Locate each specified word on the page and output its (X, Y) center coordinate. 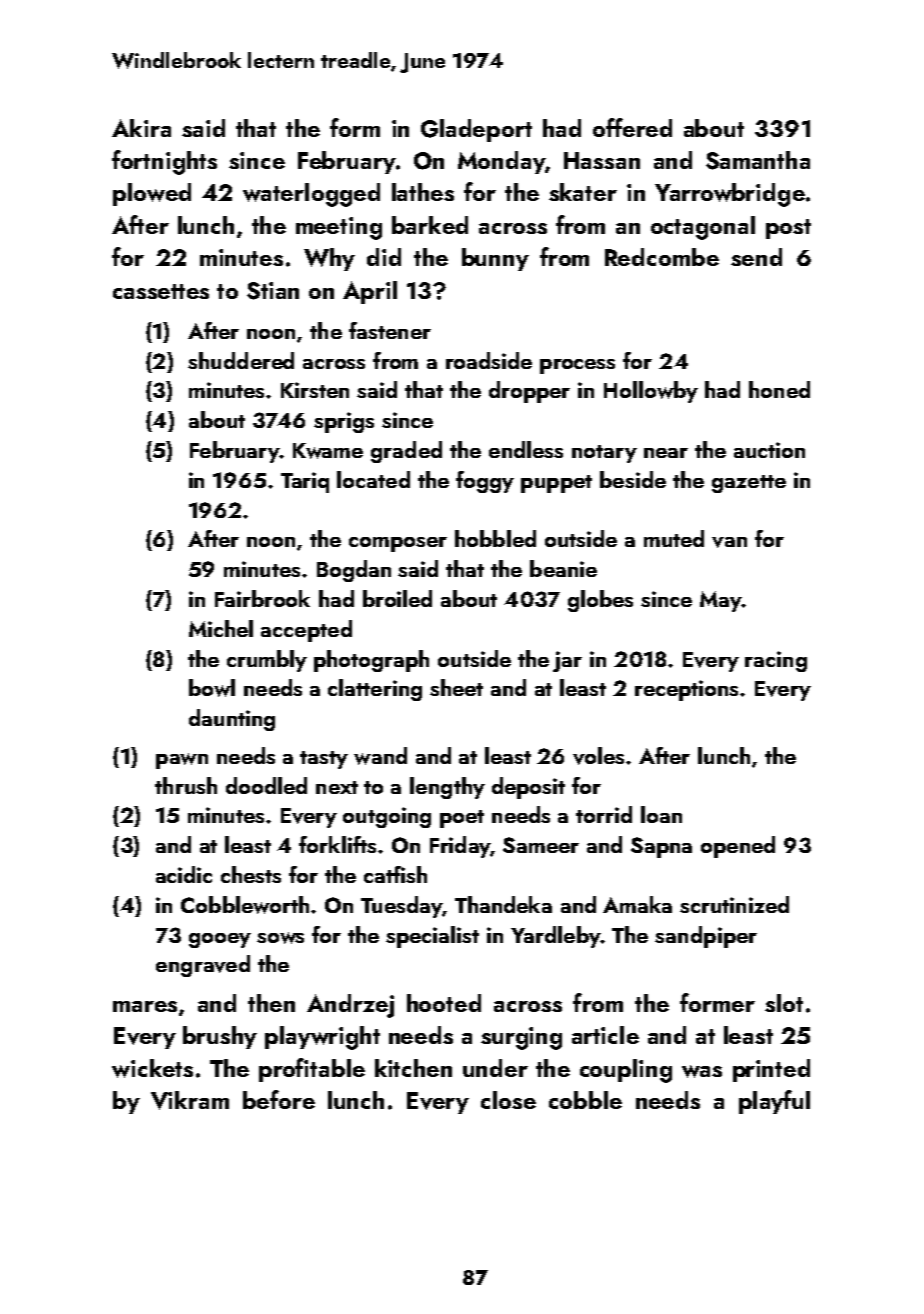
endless (526, 449)
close (508, 1100)
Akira (141, 128)
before (279, 1099)
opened (738, 847)
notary (604, 454)
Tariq (305, 482)
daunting (232, 720)
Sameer (541, 845)
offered (632, 127)
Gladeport (476, 130)
